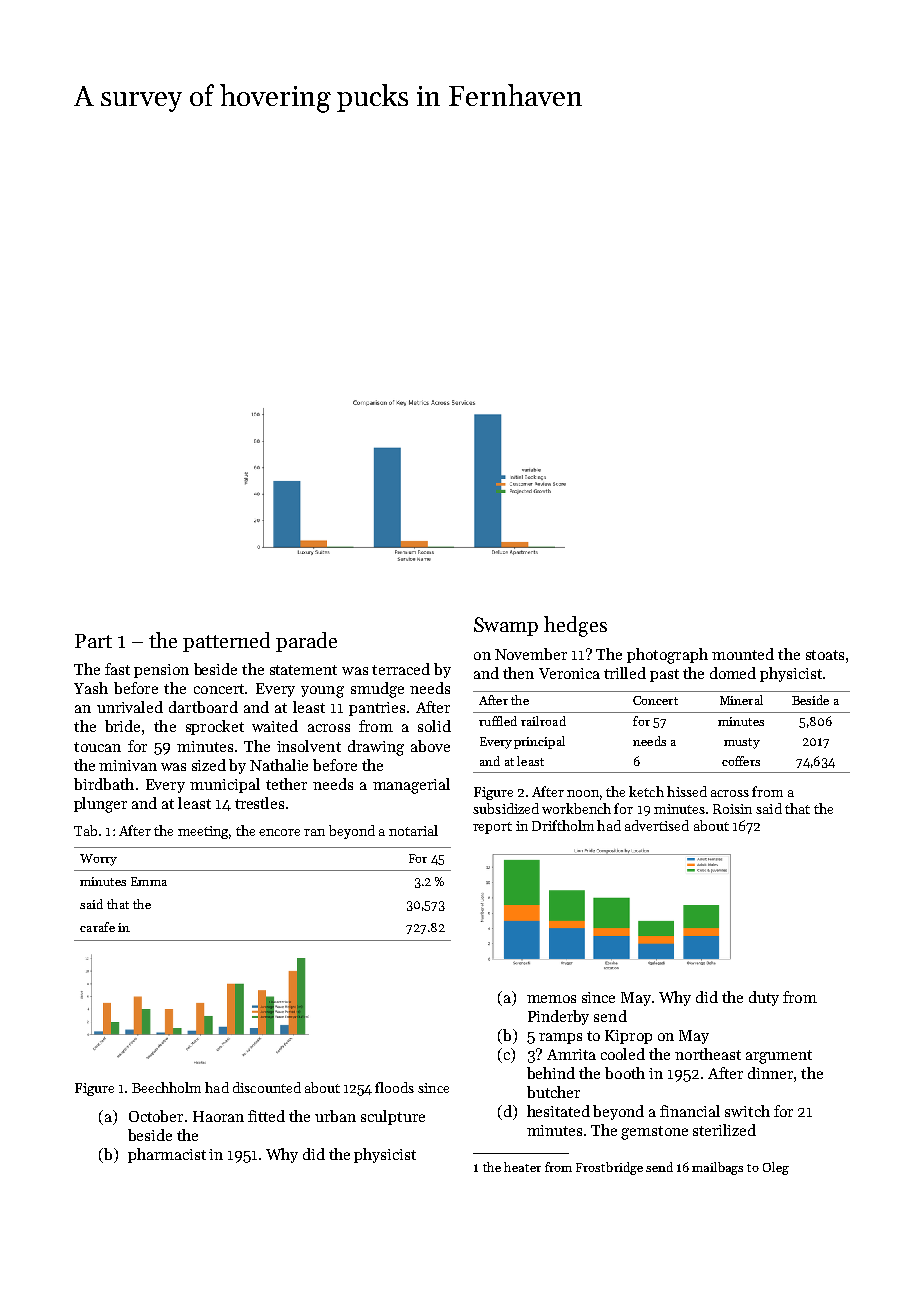 The height and width of the document is (1314, 924). What do you see at coordinates (553, 1092) in the document?
I see `butcher` at bounding box center [553, 1092].
